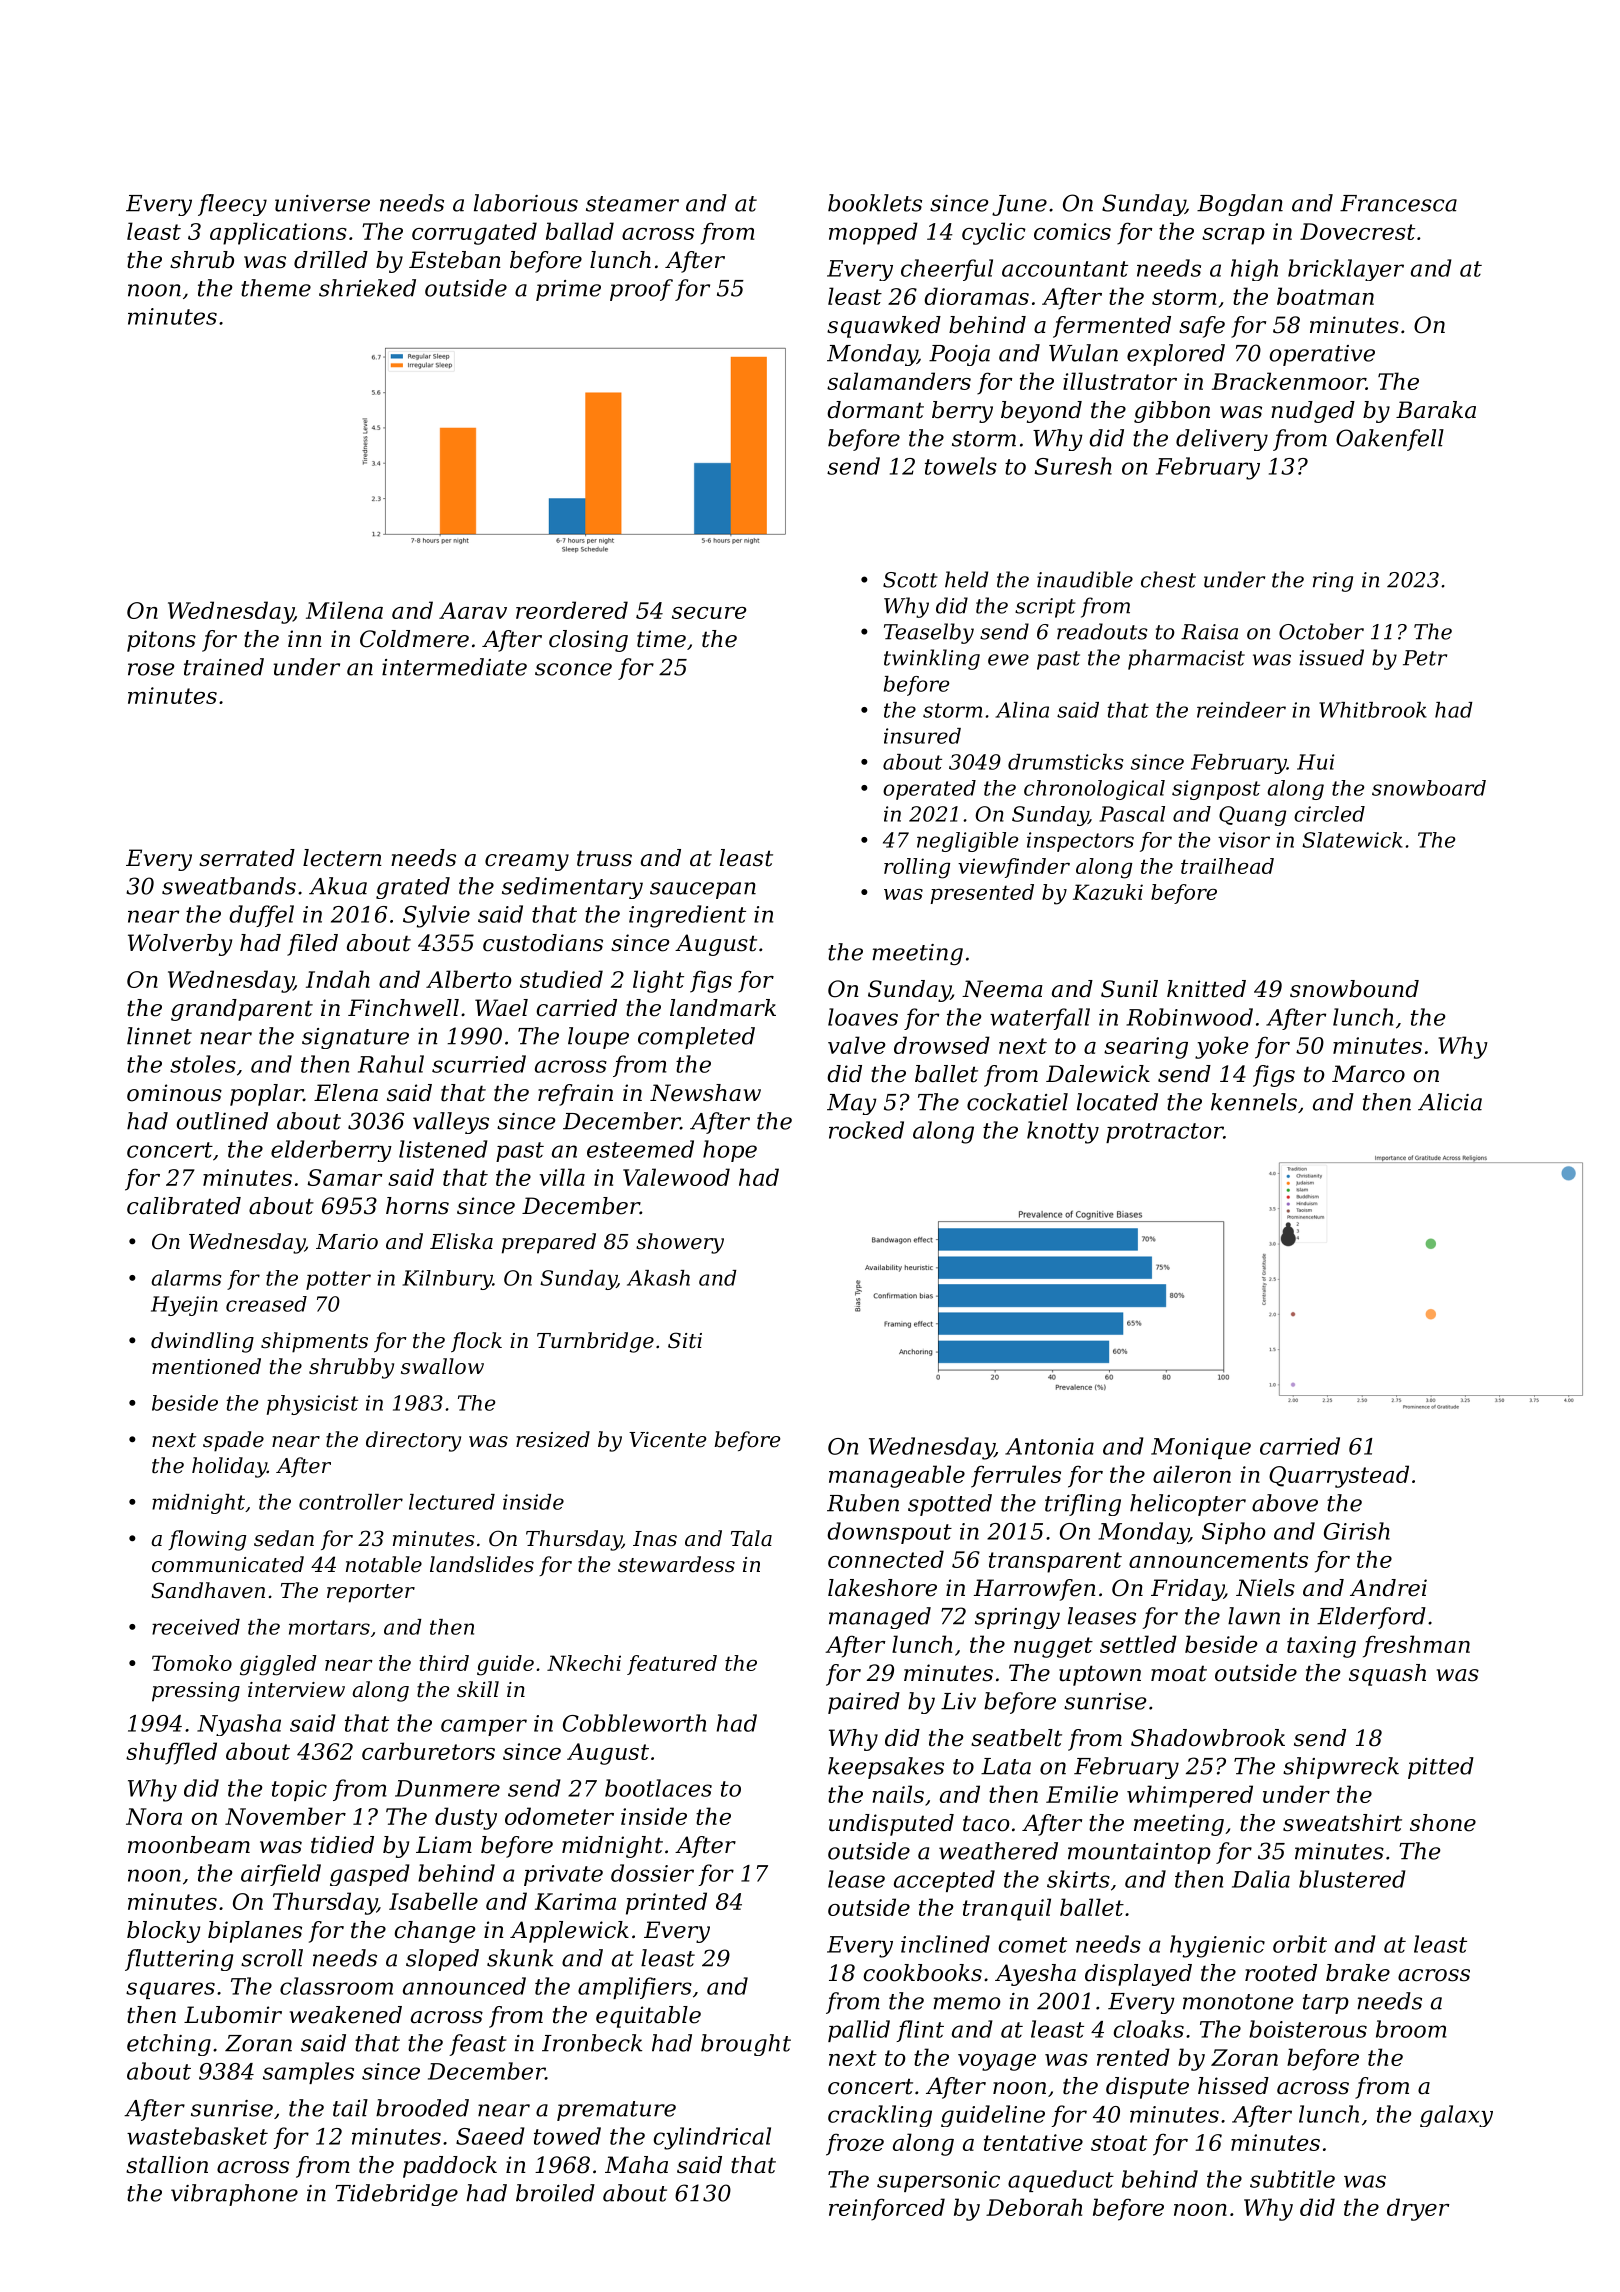 The height and width of the document is (2292, 1620). What do you see at coordinates (266, 1095) in the document?
I see `poplar` at bounding box center [266, 1095].
